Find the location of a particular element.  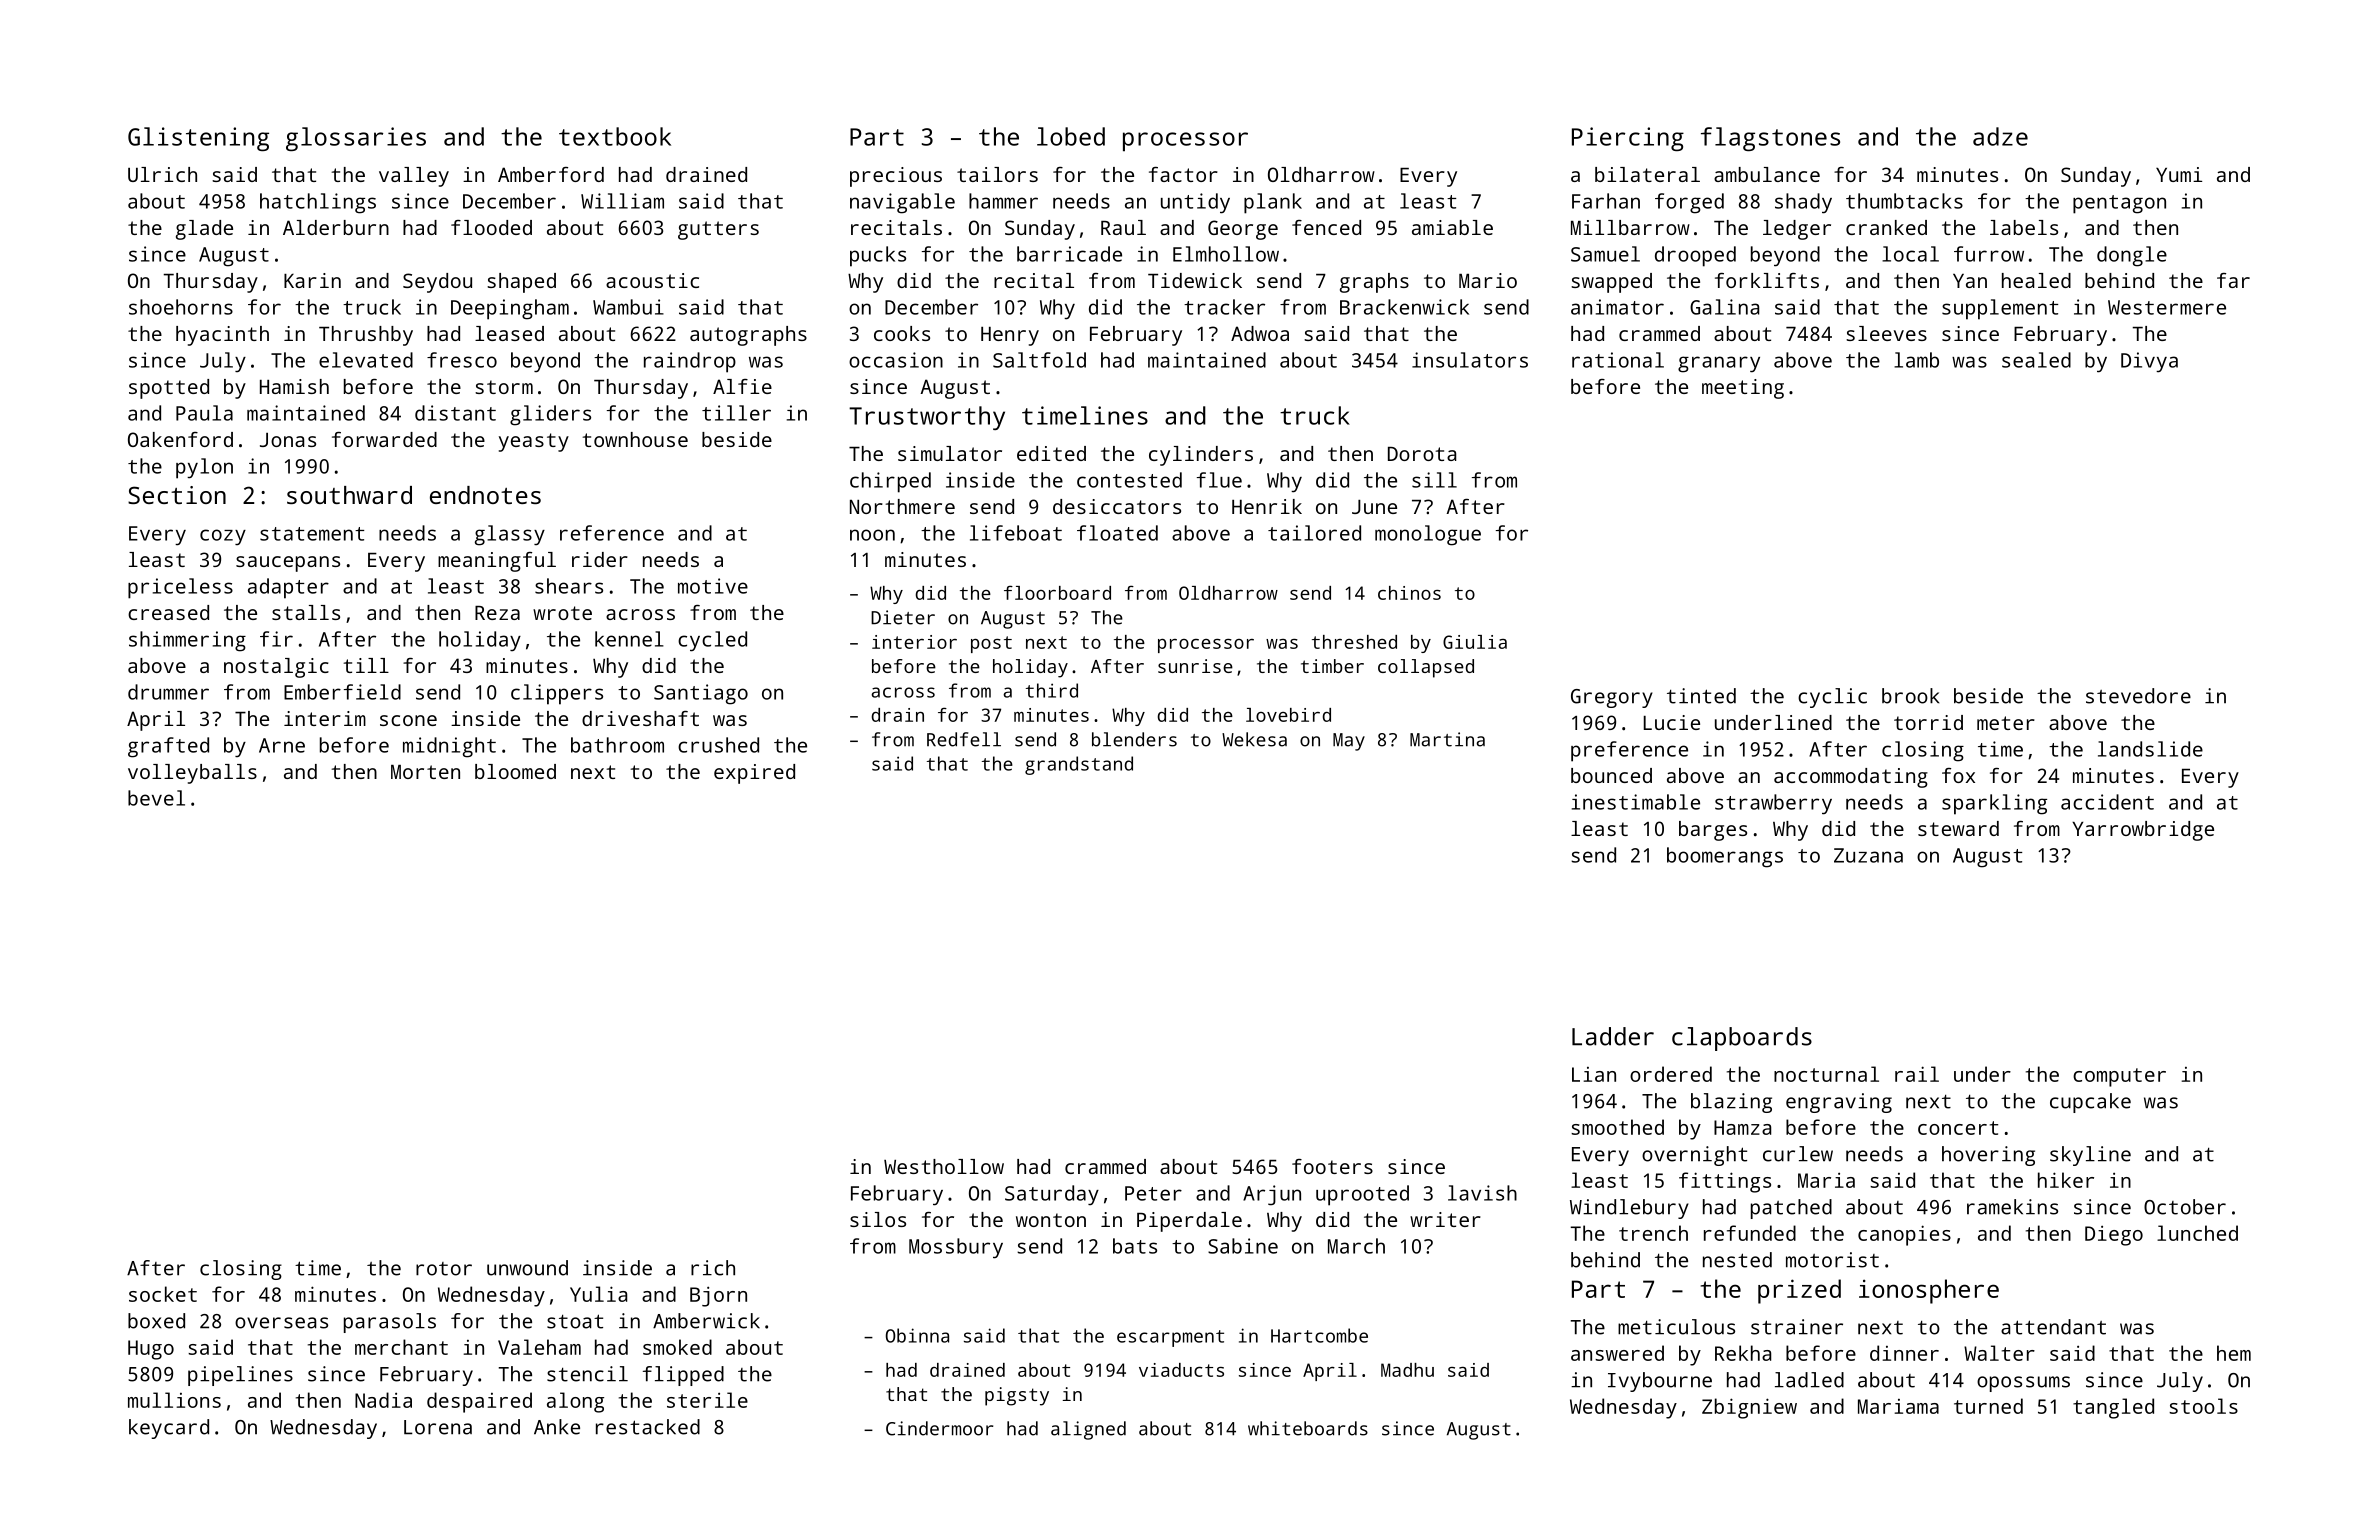

Dorota is located at coordinates (1422, 454).
